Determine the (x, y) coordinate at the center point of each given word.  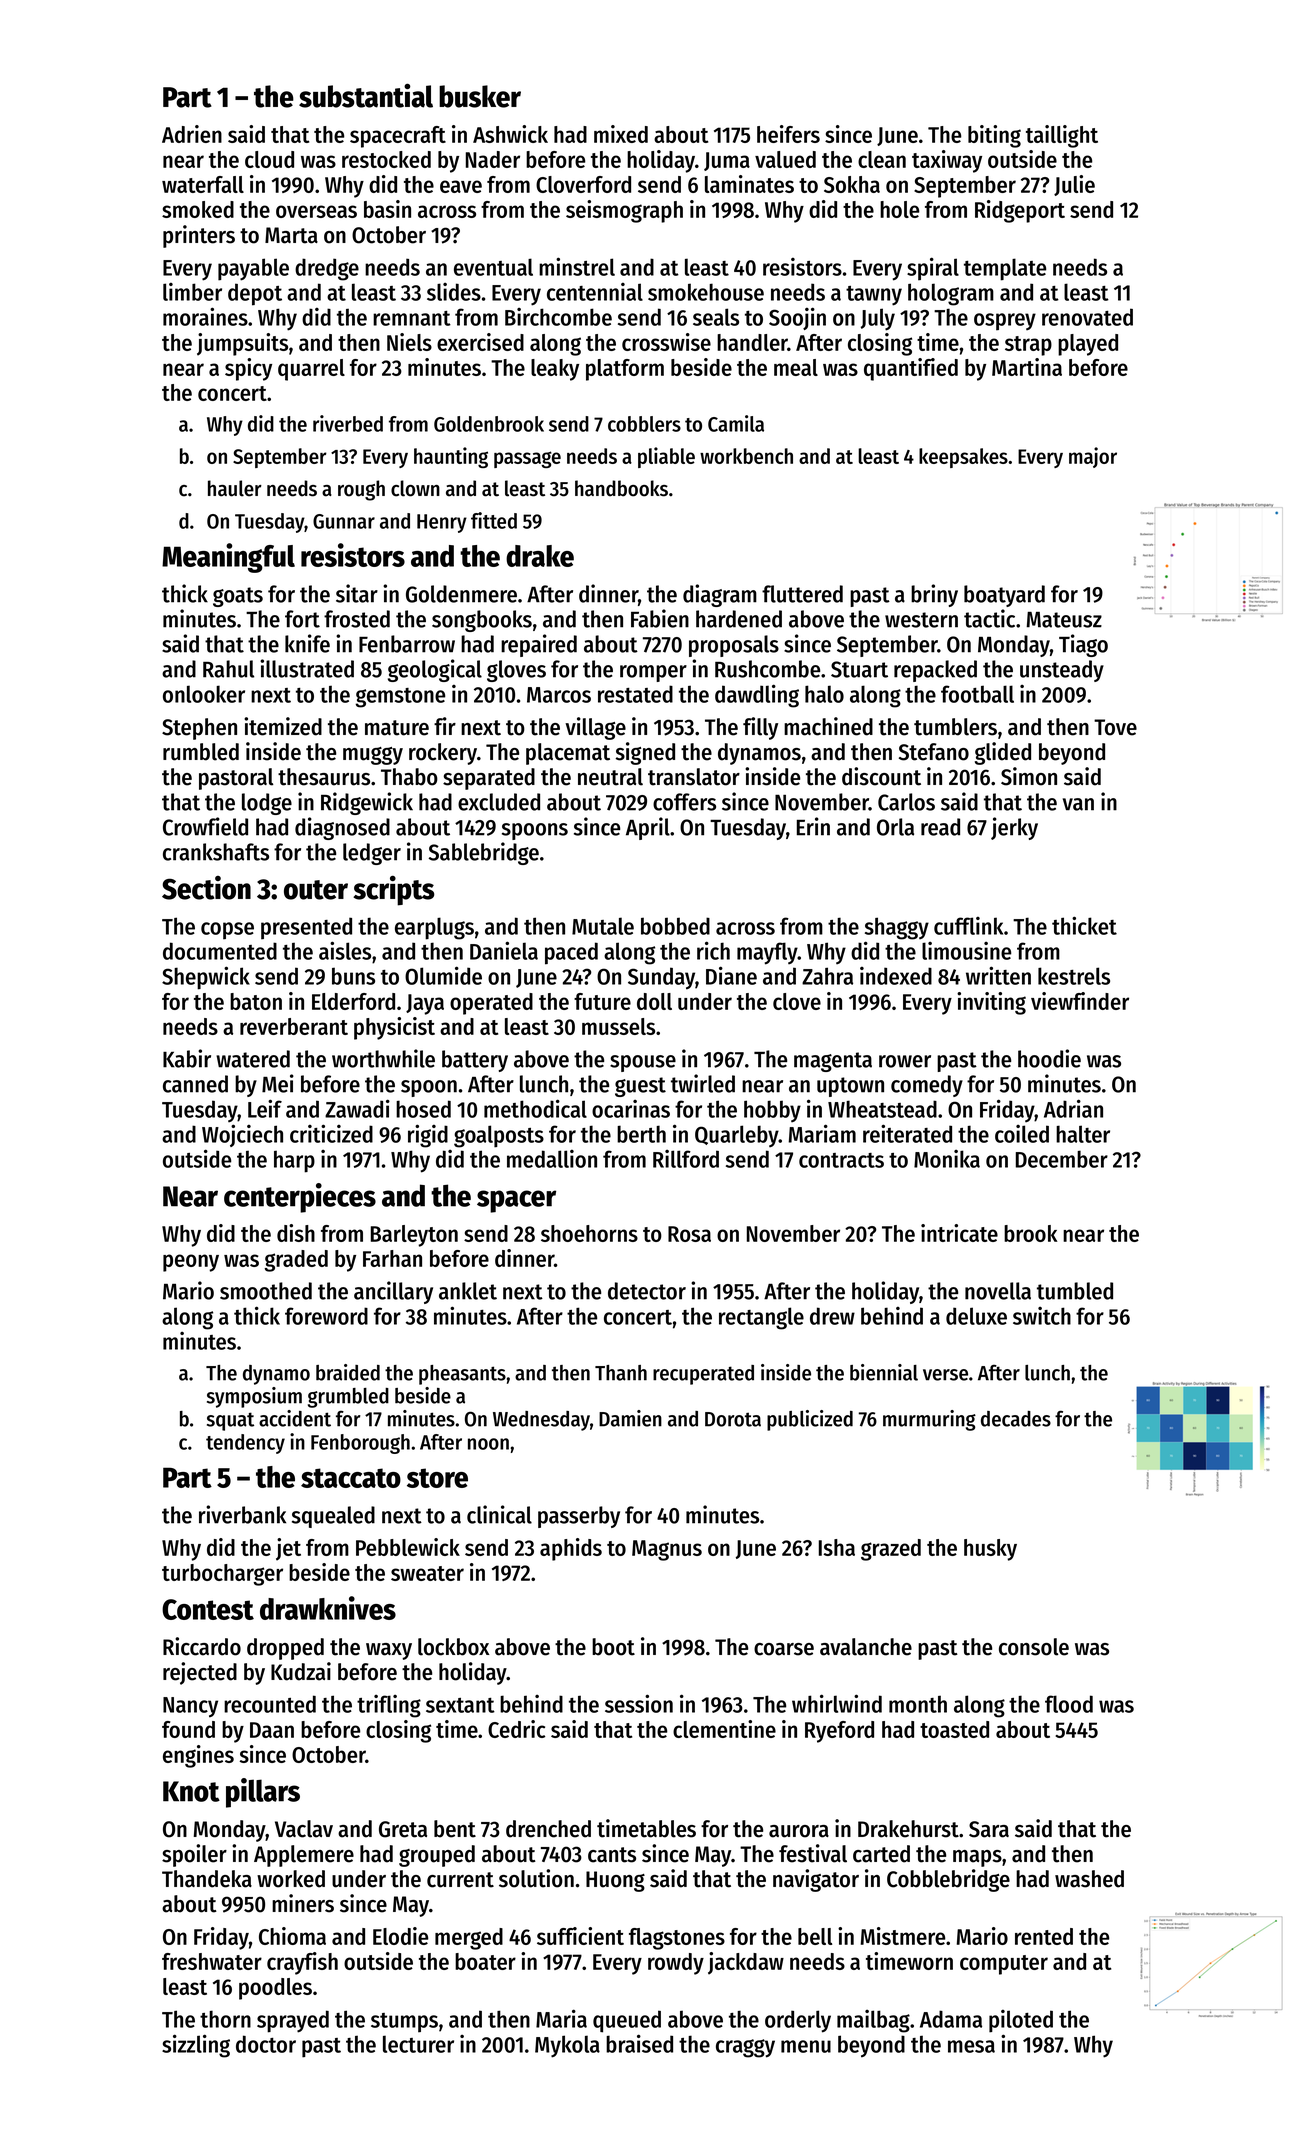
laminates (749, 184)
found (188, 1729)
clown (415, 488)
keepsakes (963, 458)
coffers (684, 802)
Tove (1115, 727)
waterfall (203, 184)
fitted (494, 520)
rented (1044, 1936)
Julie (1074, 185)
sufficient (580, 1936)
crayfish (302, 1963)
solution (536, 1878)
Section (206, 888)
